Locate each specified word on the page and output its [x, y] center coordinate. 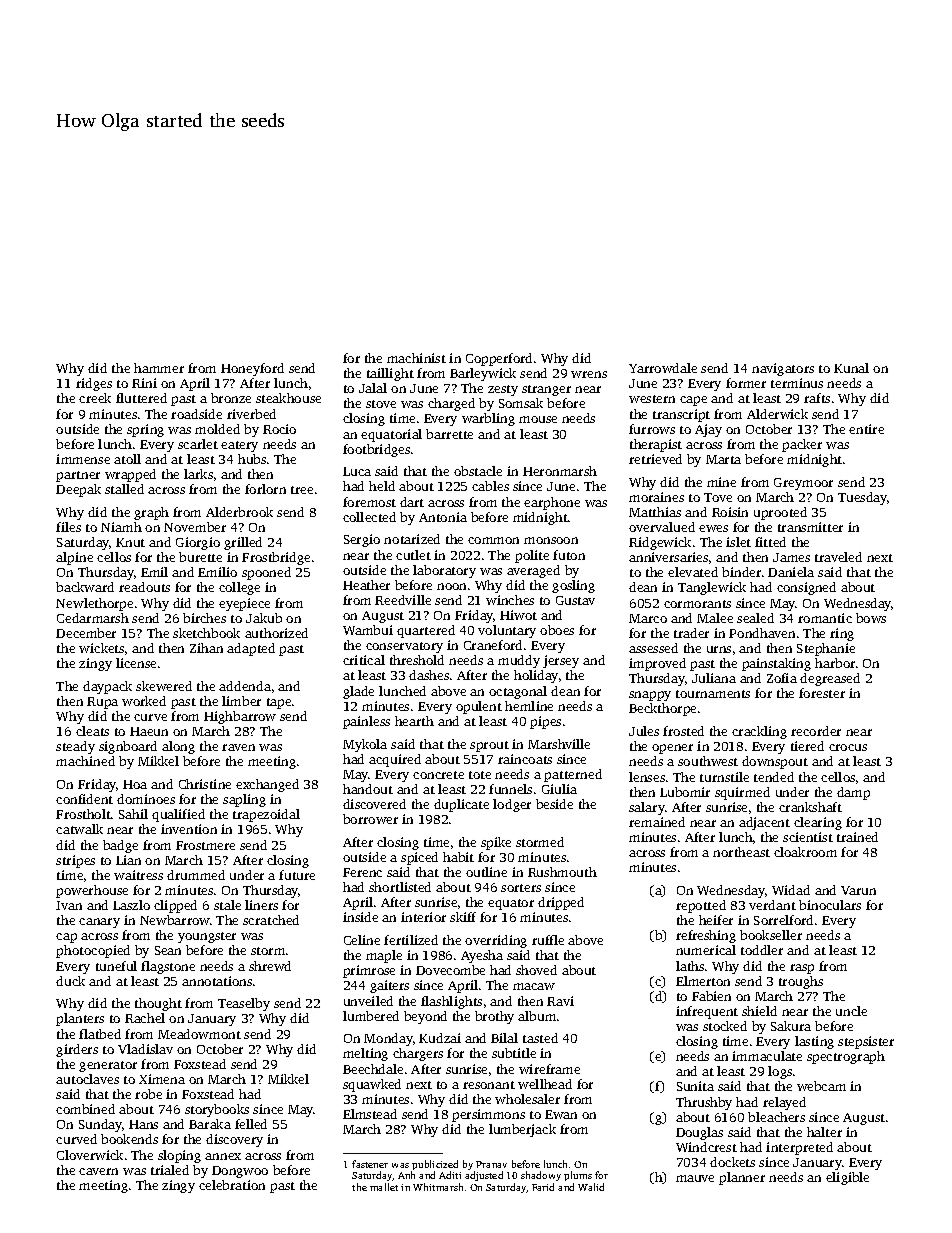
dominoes [146, 799]
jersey [561, 661]
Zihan [206, 648]
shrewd [270, 966]
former [746, 383]
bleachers [776, 1117]
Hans [143, 1124]
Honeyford [252, 369]
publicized [435, 1165]
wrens [589, 374]
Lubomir [685, 792]
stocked [725, 1026]
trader [691, 633]
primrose [369, 971]
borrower [370, 819]
